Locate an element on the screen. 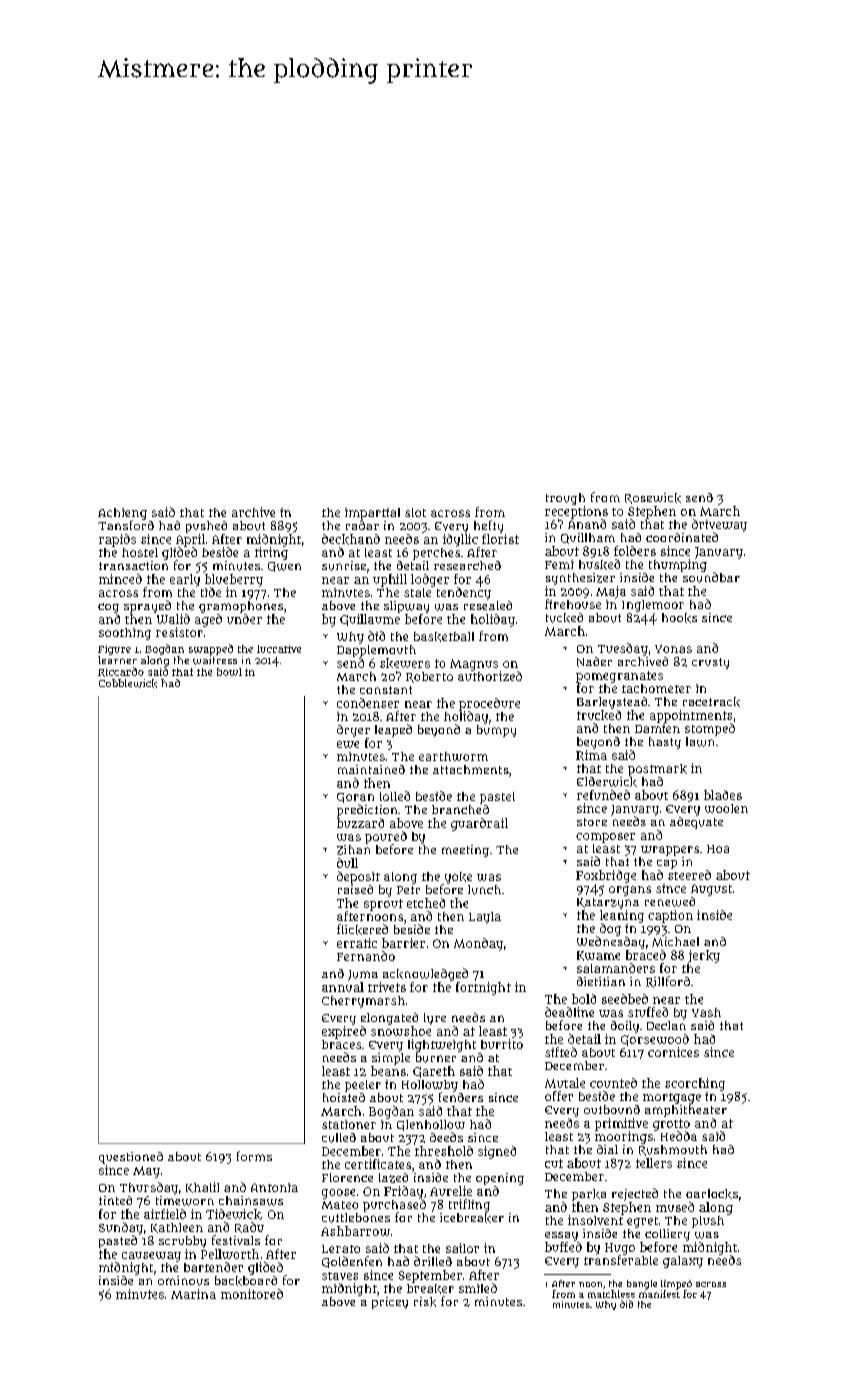 This screenshot has width=849, height=1400. scorching is located at coordinates (695, 1084).
